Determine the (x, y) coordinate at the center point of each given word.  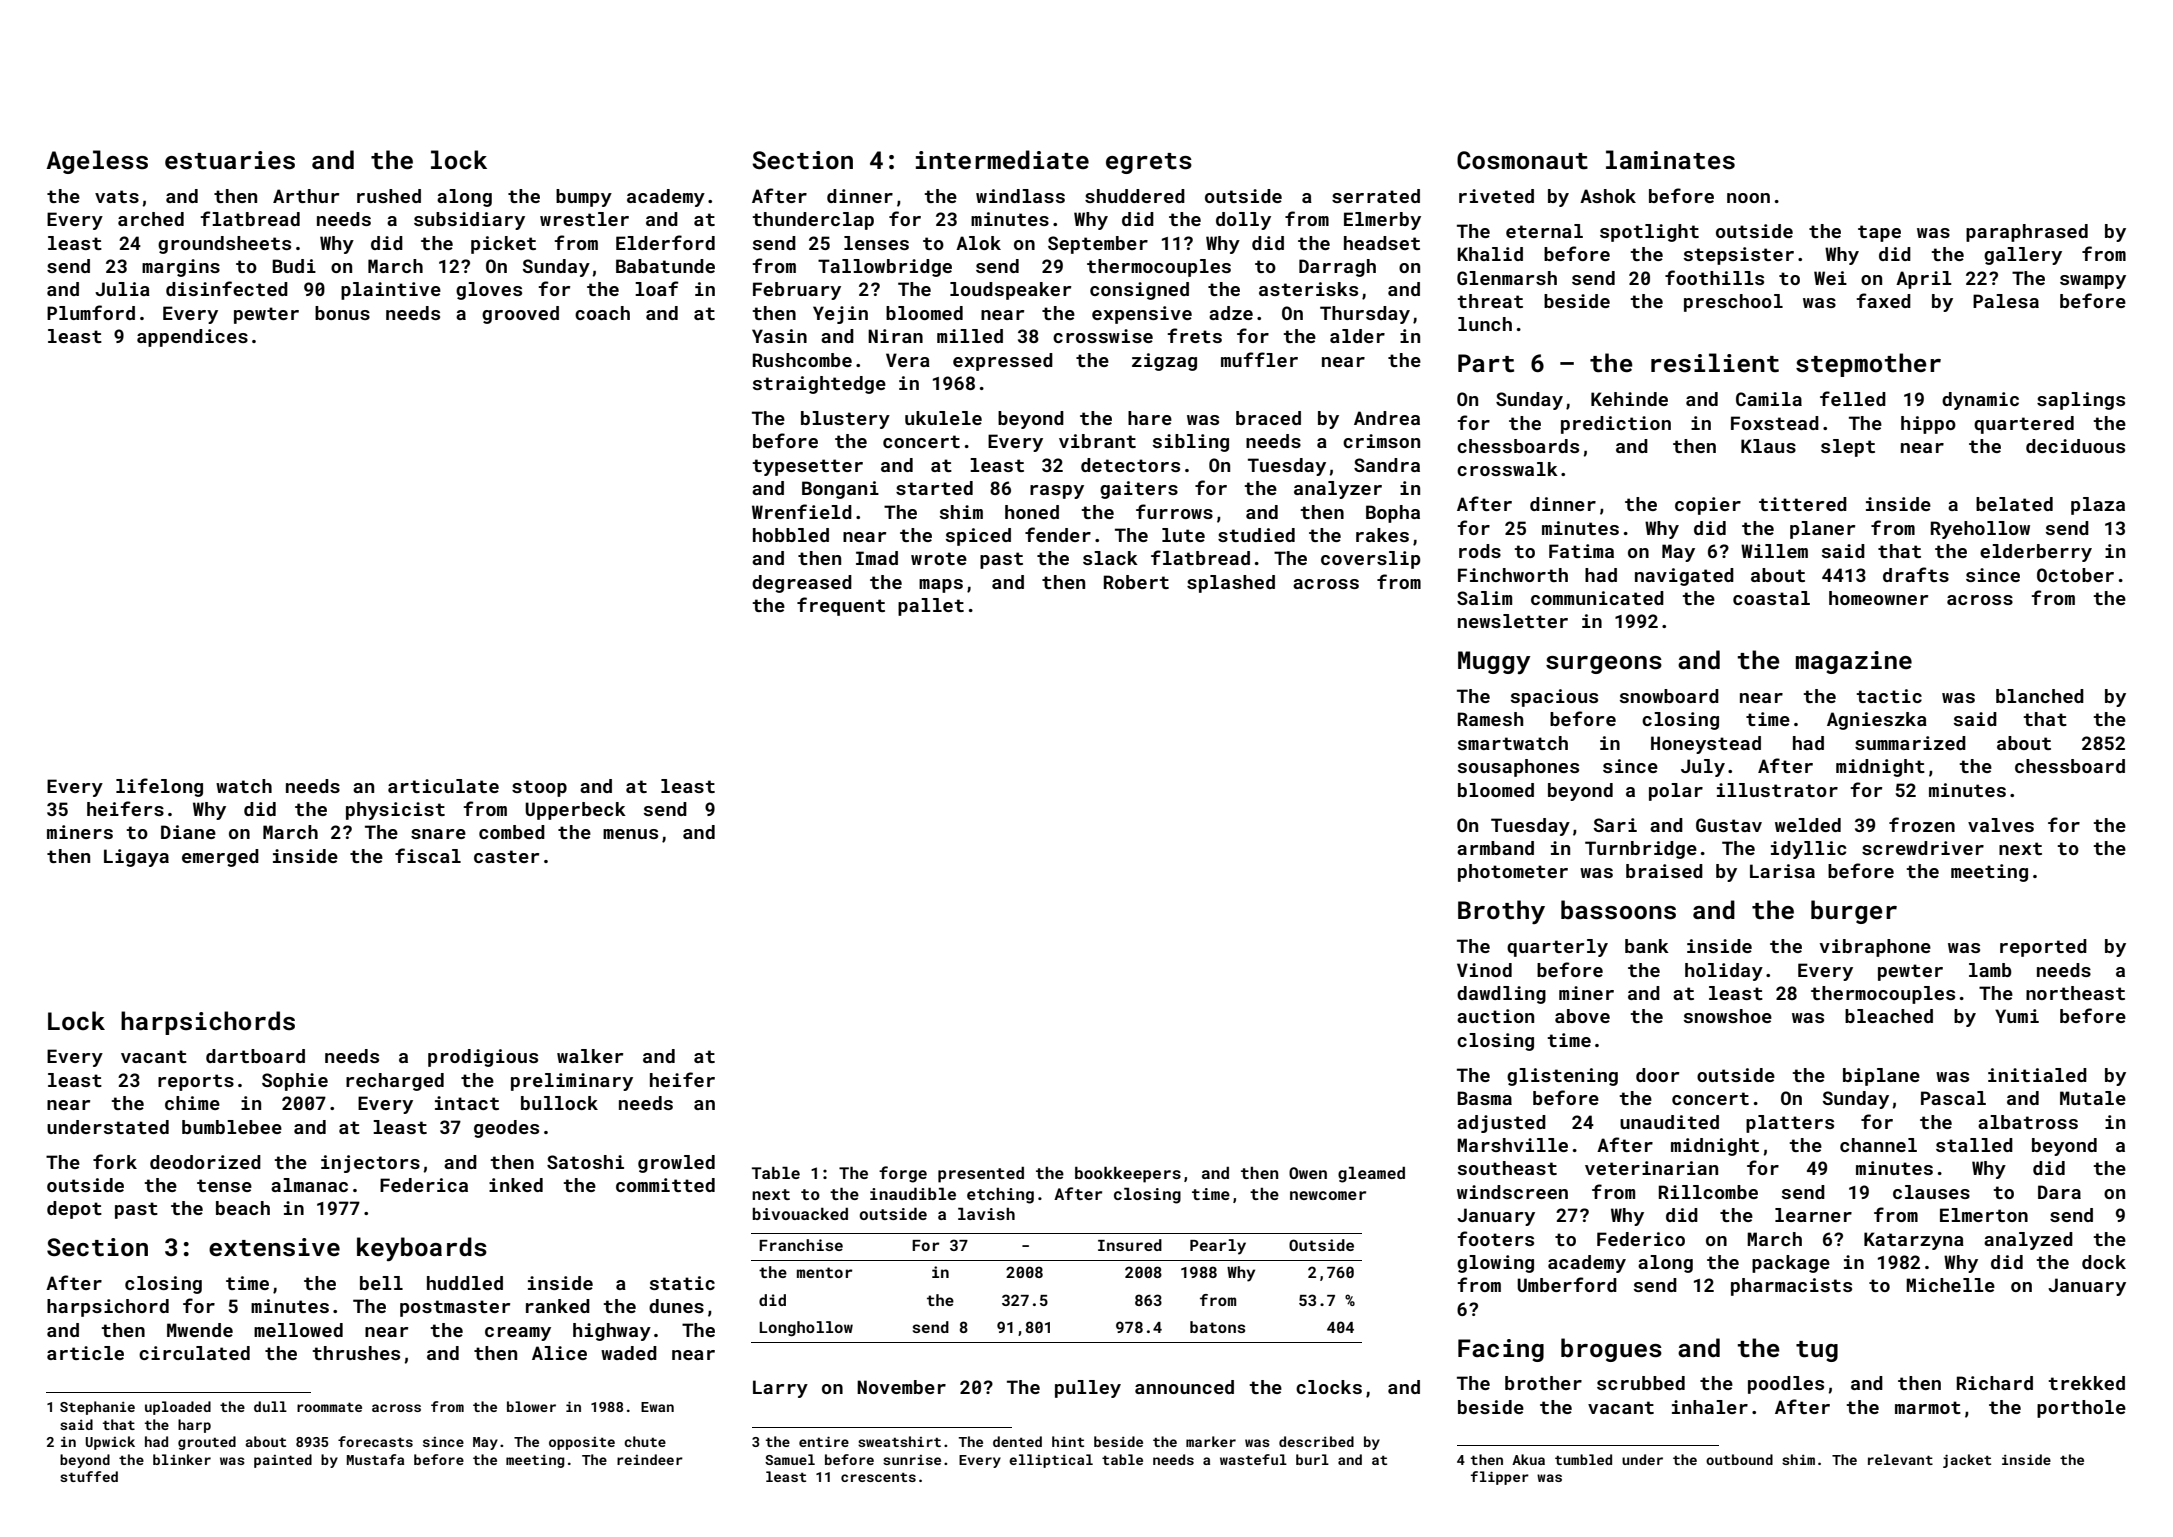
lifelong (159, 787)
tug (1817, 1351)
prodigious (483, 1058)
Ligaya (136, 858)
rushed (389, 196)
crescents (878, 1477)
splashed (1231, 584)
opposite (582, 1443)
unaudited (1669, 1122)
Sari (1615, 825)
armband (1495, 848)
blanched (2040, 696)
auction (1495, 1016)
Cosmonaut (1522, 160)
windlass (1020, 196)
